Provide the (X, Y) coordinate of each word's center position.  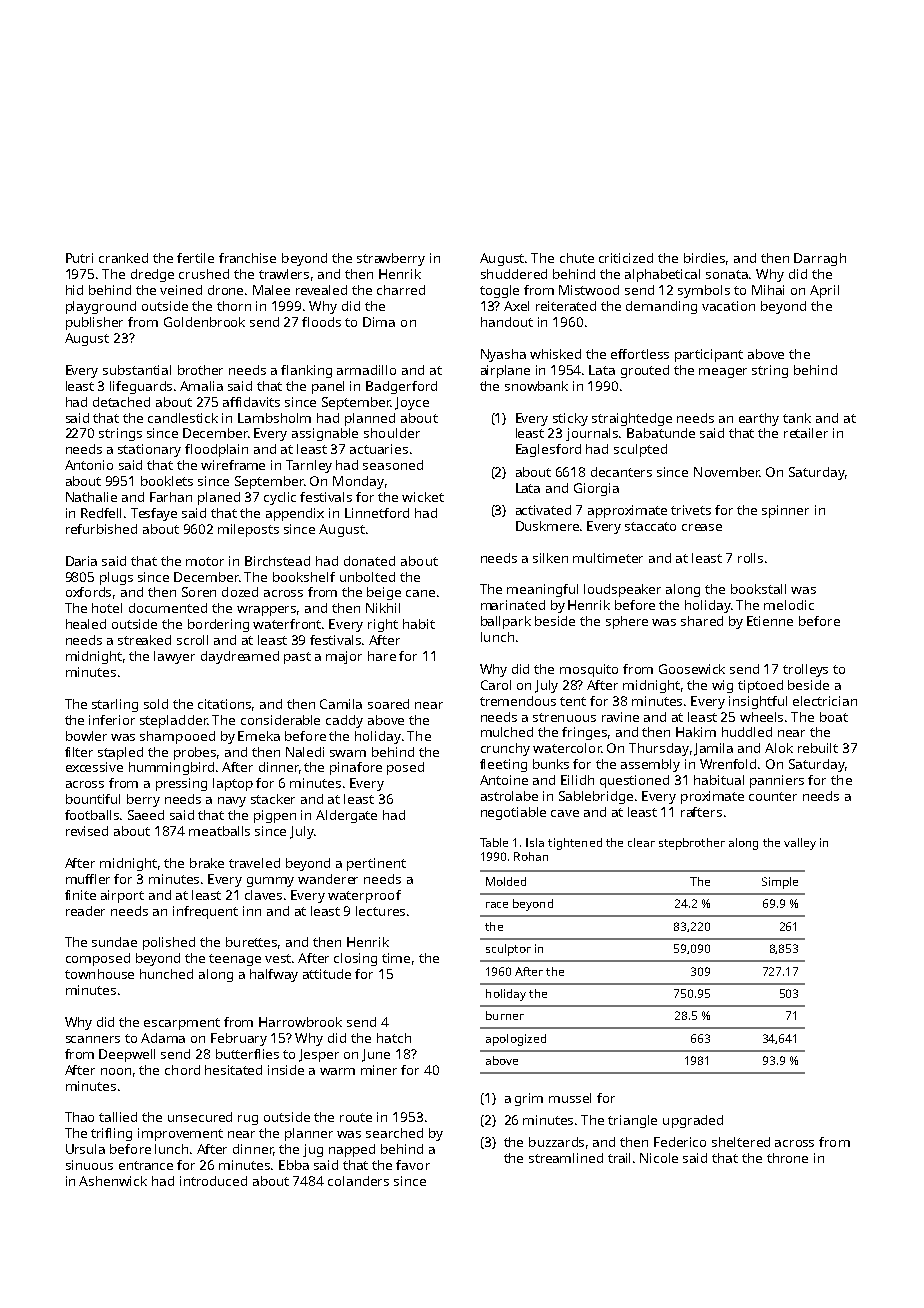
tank (797, 418)
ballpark (506, 622)
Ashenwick (113, 1181)
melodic (789, 605)
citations (224, 704)
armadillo (366, 370)
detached (121, 402)
